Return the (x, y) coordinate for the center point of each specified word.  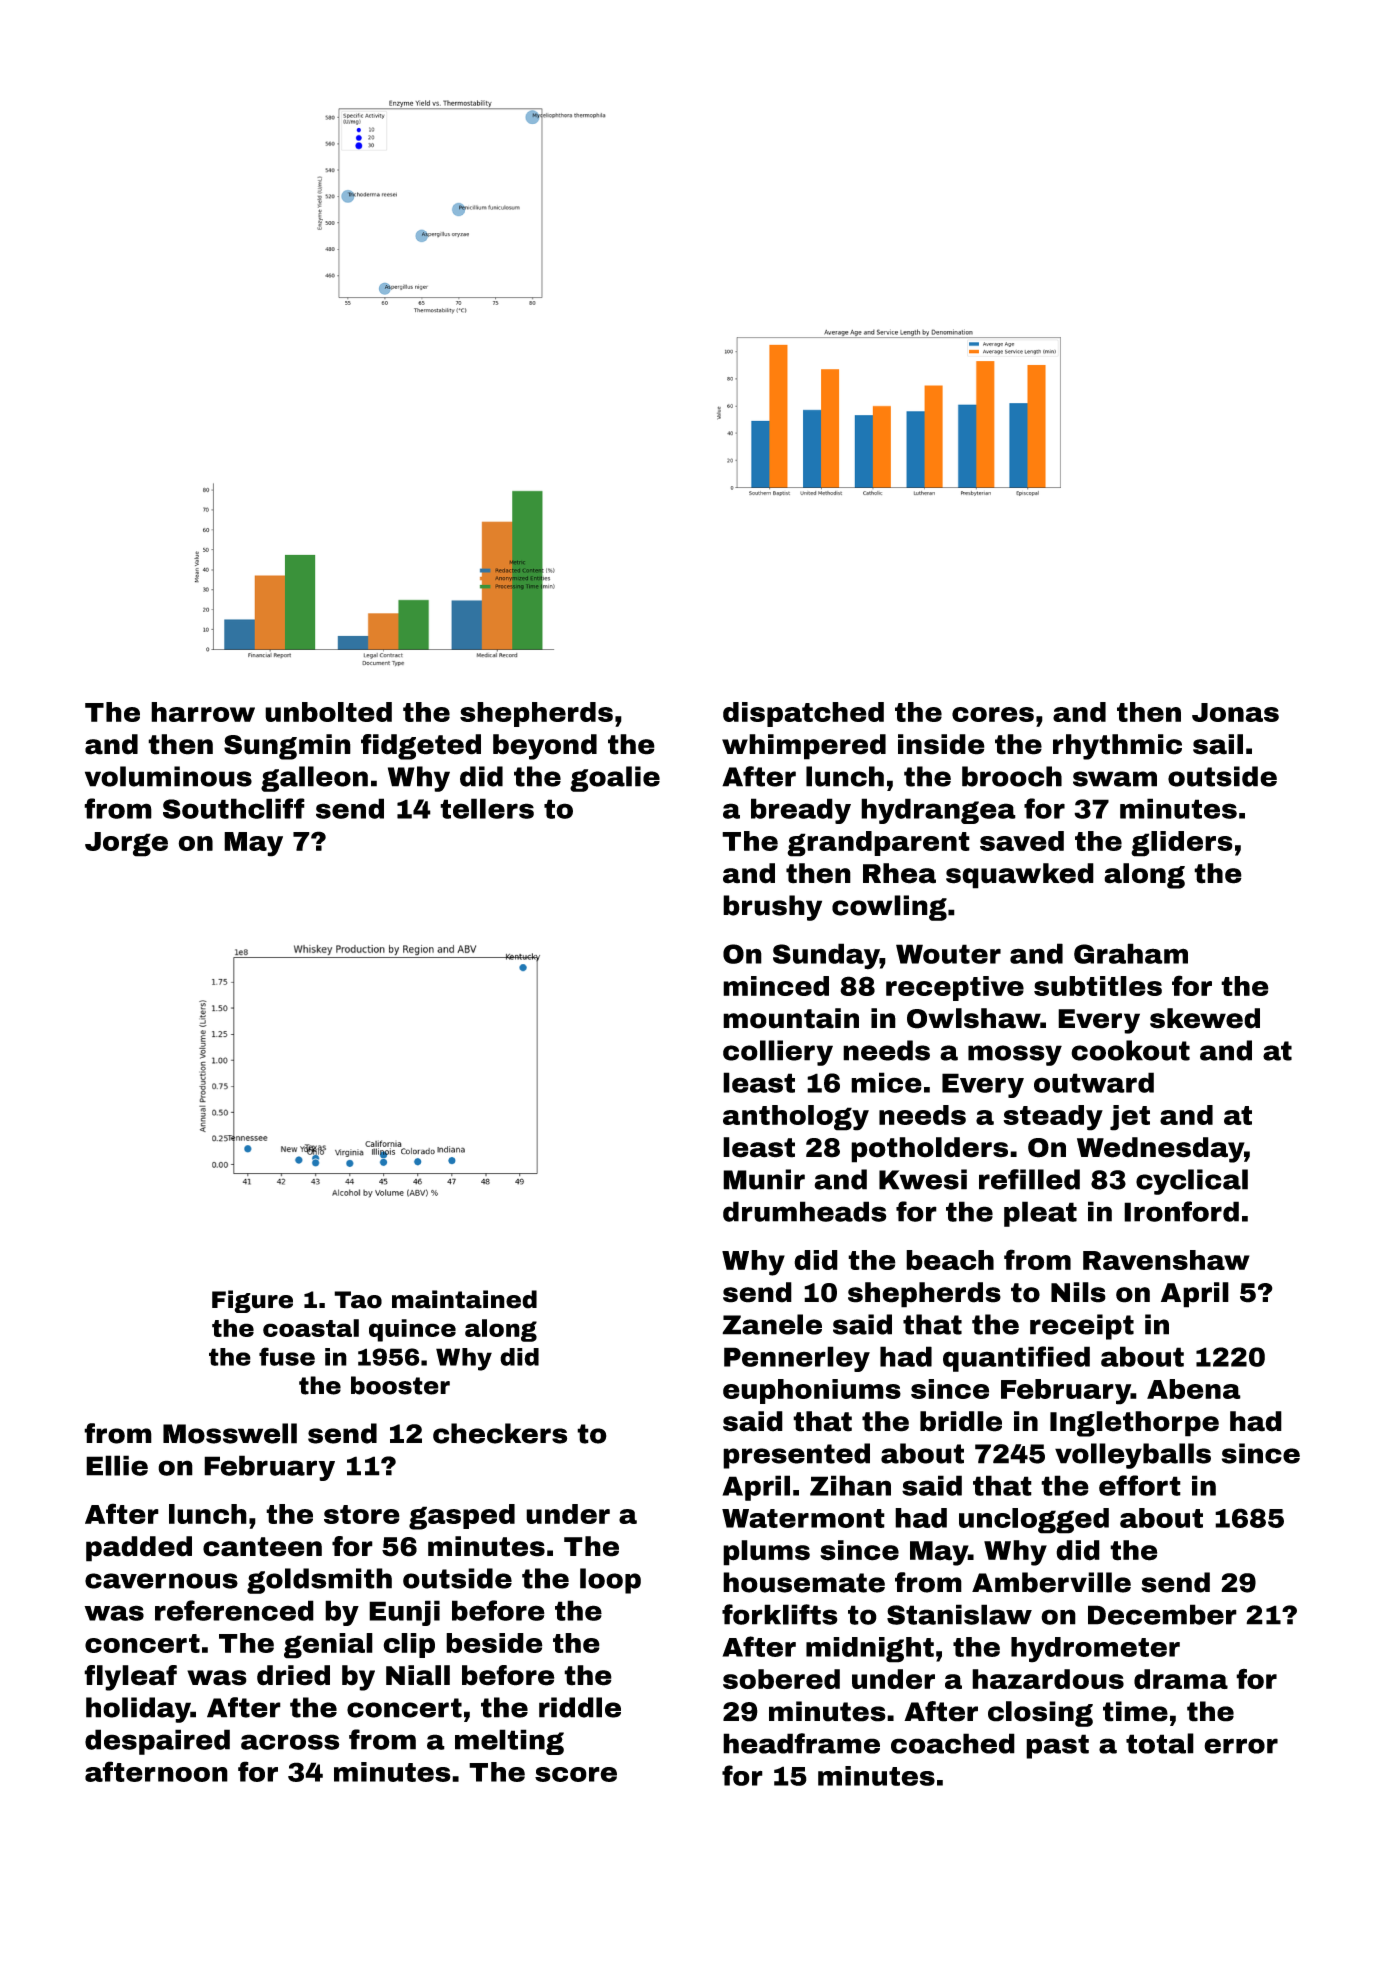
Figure (252, 1301)
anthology (796, 1118)
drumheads (805, 1211)
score (576, 1774)
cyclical (1192, 1182)
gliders (1182, 844)
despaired (157, 1742)
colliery (778, 1053)
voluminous (168, 776)
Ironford (1181, 1211)
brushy (772, 908)
